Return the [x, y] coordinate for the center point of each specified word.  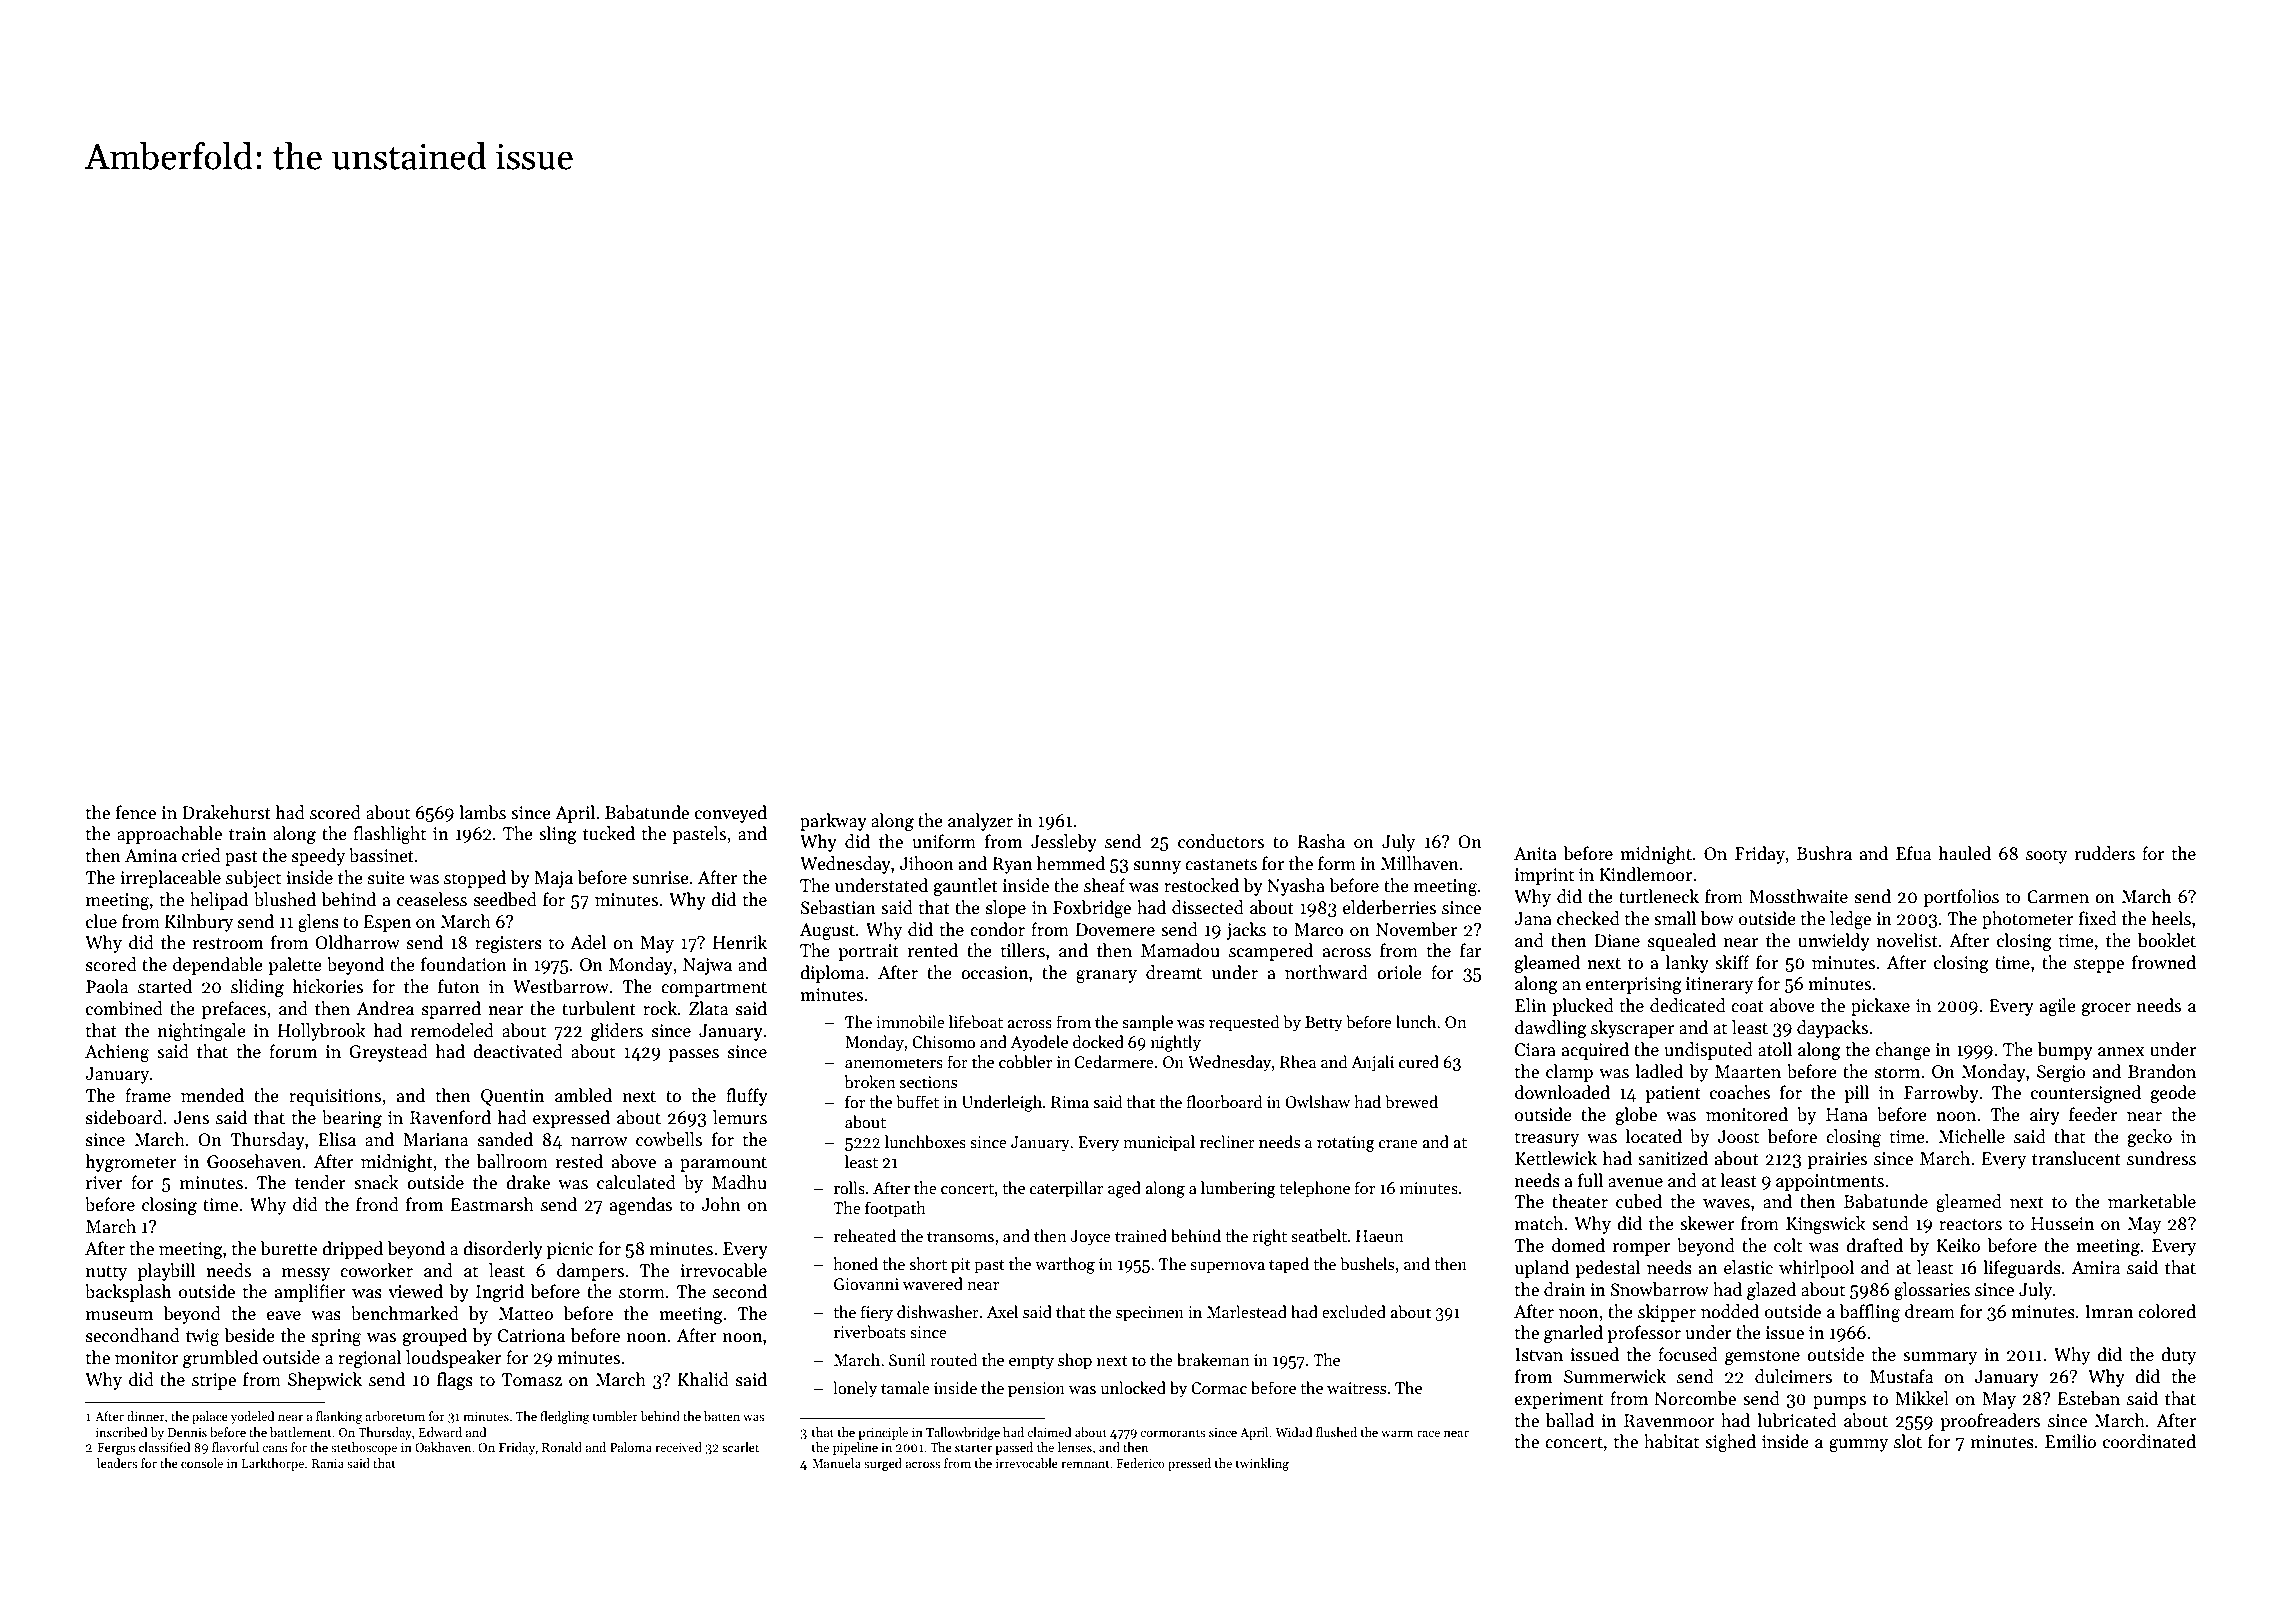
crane [1398, 1144]
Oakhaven [443, 1447]
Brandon [2162, 1071]
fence [136, 812]
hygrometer [131, 1163]
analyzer [980, 822]
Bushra [1824, 853]
